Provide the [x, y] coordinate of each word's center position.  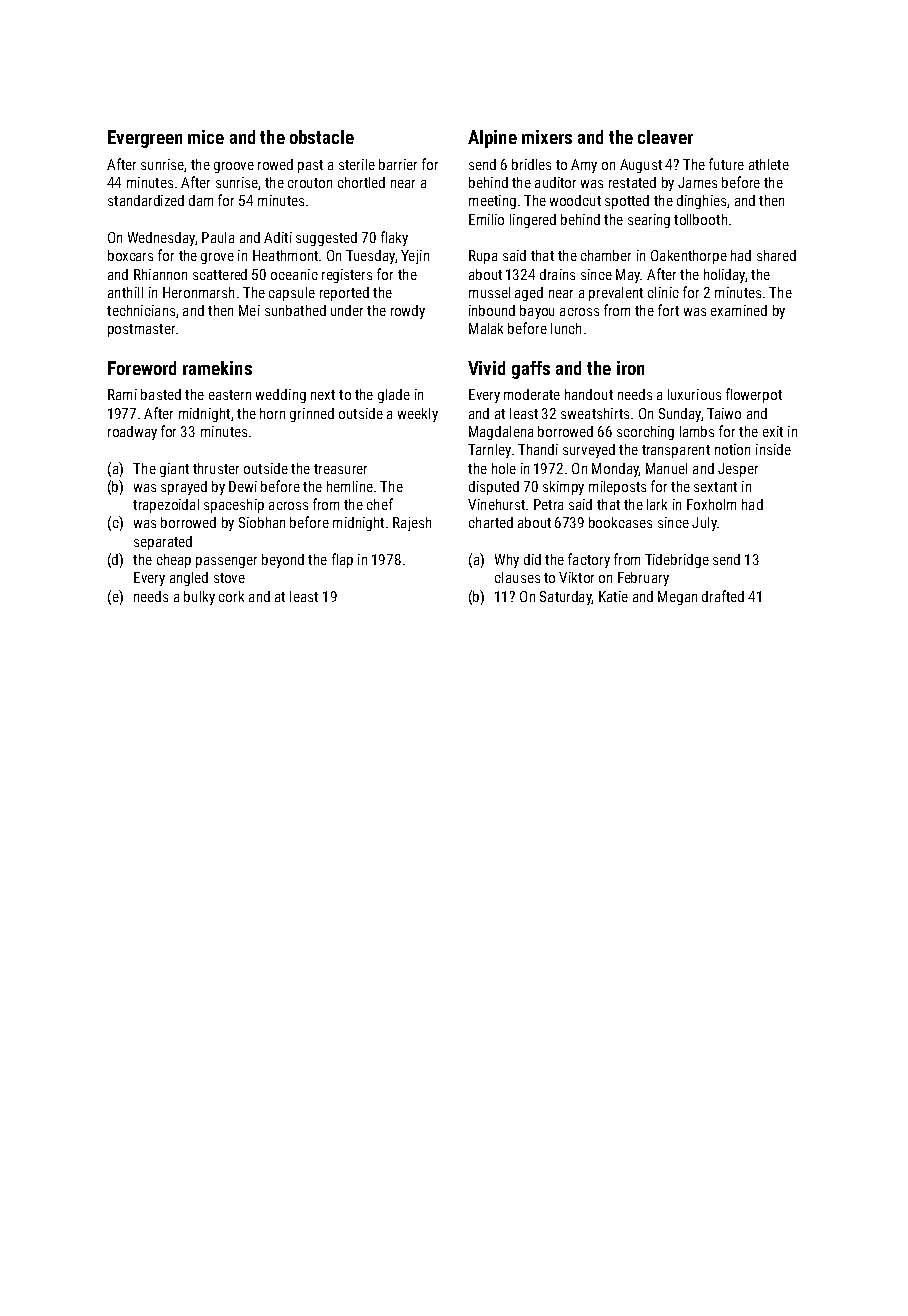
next [323, 395]
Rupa [483, 257]
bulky [199, 598]
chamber [606, 255]
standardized [146, 200]
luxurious [694, 394]
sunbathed [295, 310]
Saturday [565, 598]
